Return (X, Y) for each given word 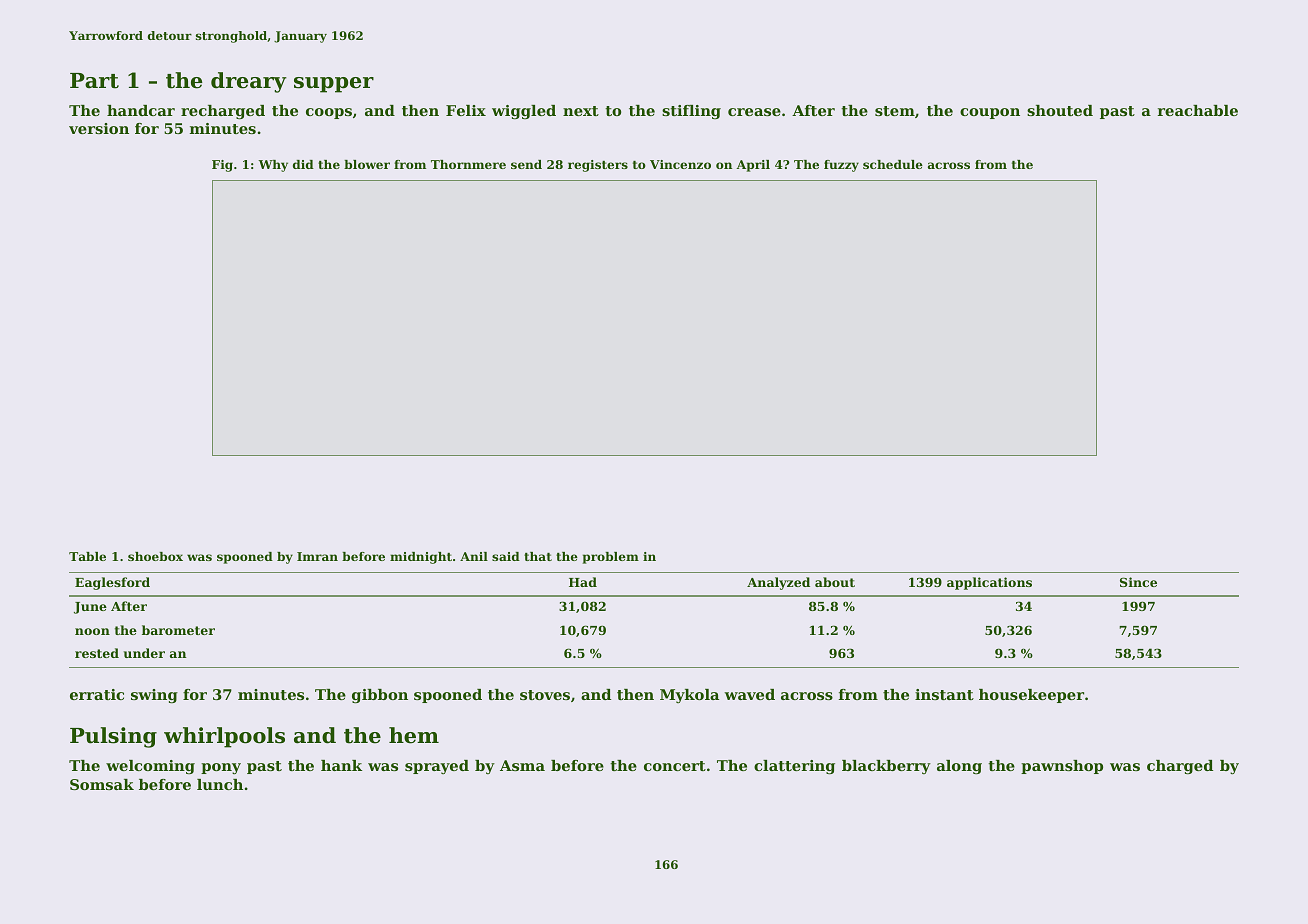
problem (611, 558)
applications (989, 583)
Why (273, 166)
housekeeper (1031, 696)
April (753, 166)
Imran (317, 556)
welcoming (150, 767)
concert (675, 766)
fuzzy (841, 166)
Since (1138, 582)
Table (87, 556)
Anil (474, 556)
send (526, 164)
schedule (893, 164)
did (303, 164)
